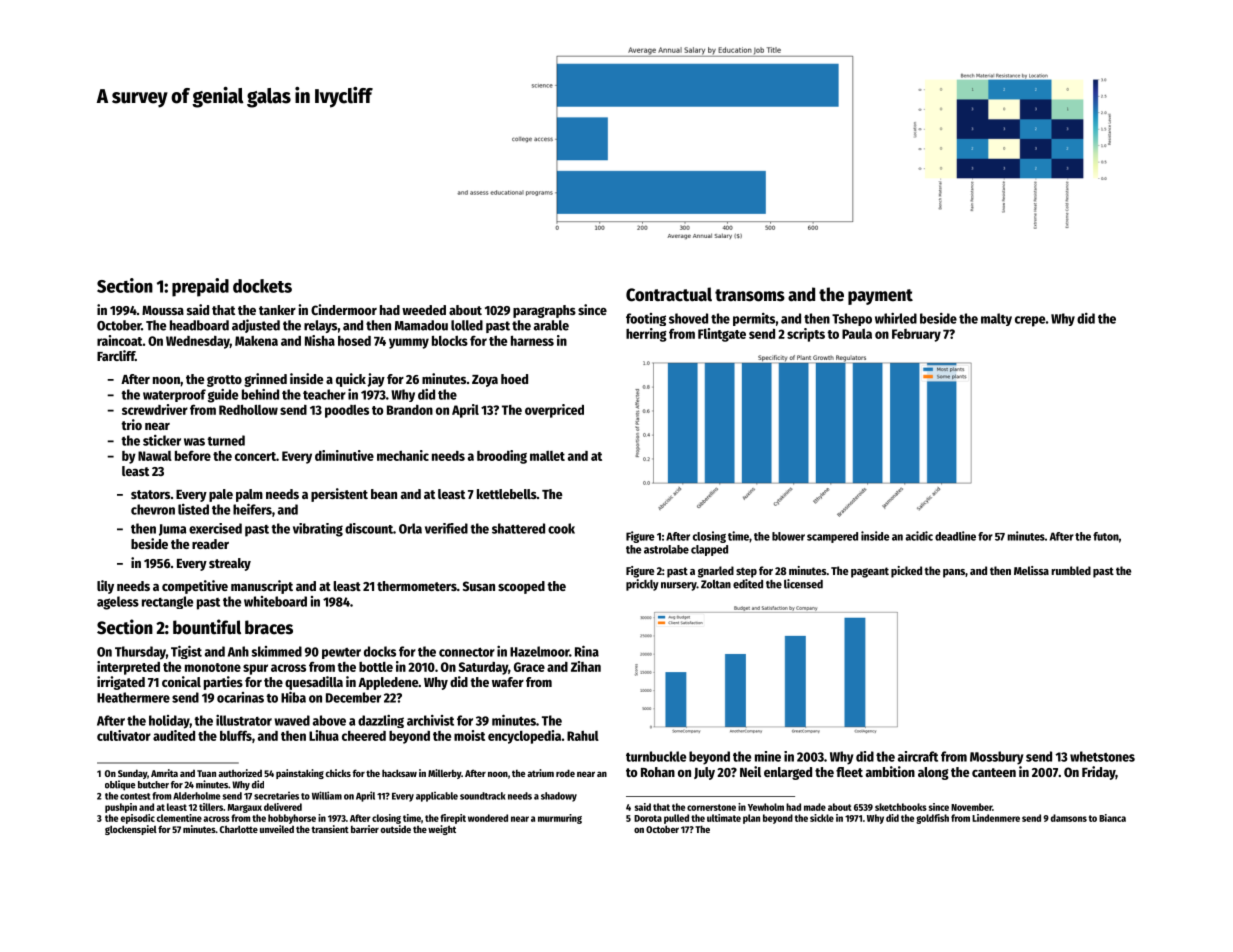  What do you see at coordinates (1112, 818) in the screenshot?
I see `Bianca` at bounding box center [1112, 818].
